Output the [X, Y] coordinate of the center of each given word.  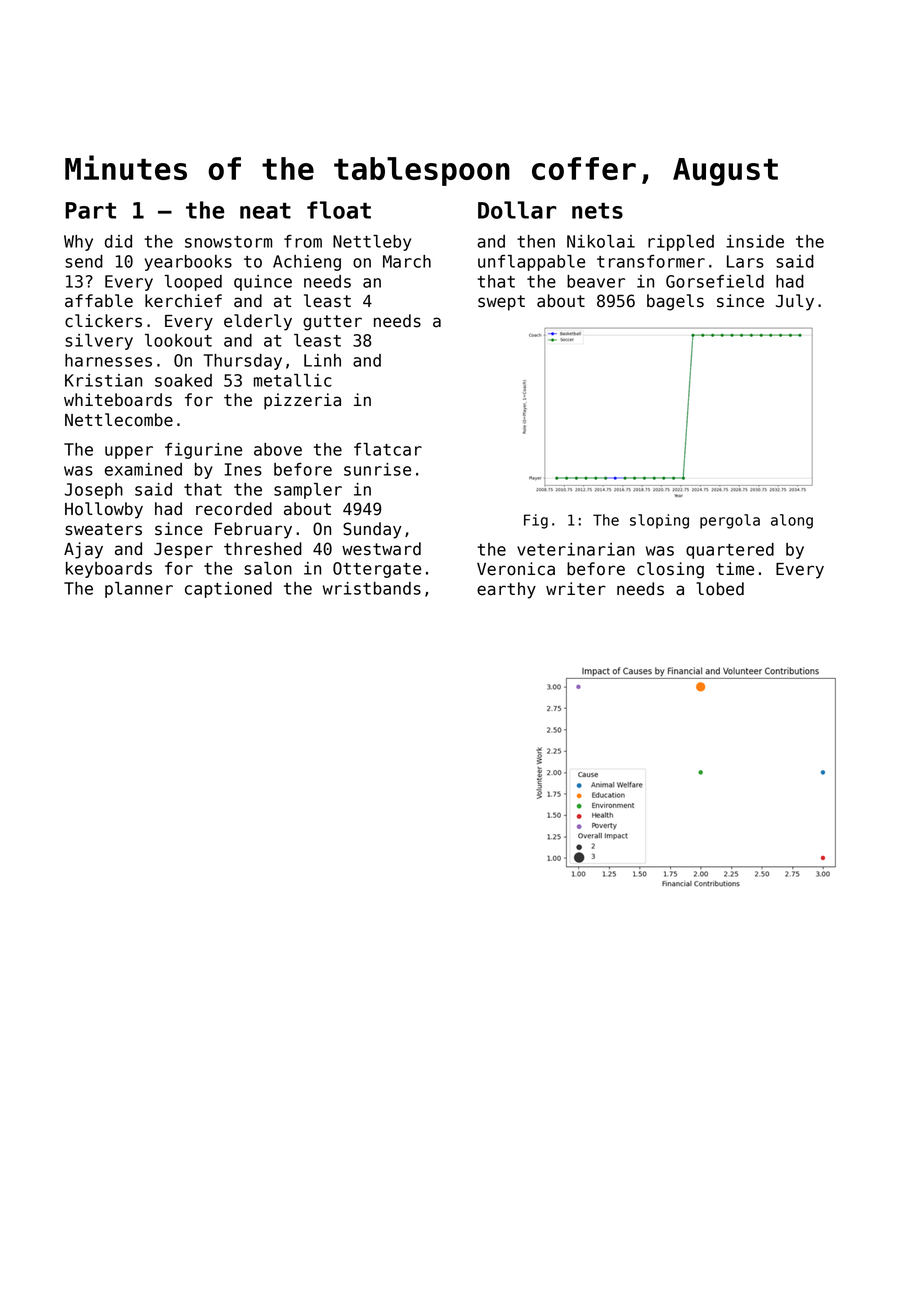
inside [755, 241]
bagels [675, 302]
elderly [258, 322]
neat [265, 211]
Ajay [83, 550]
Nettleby [372, 243]
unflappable [531, 263]
